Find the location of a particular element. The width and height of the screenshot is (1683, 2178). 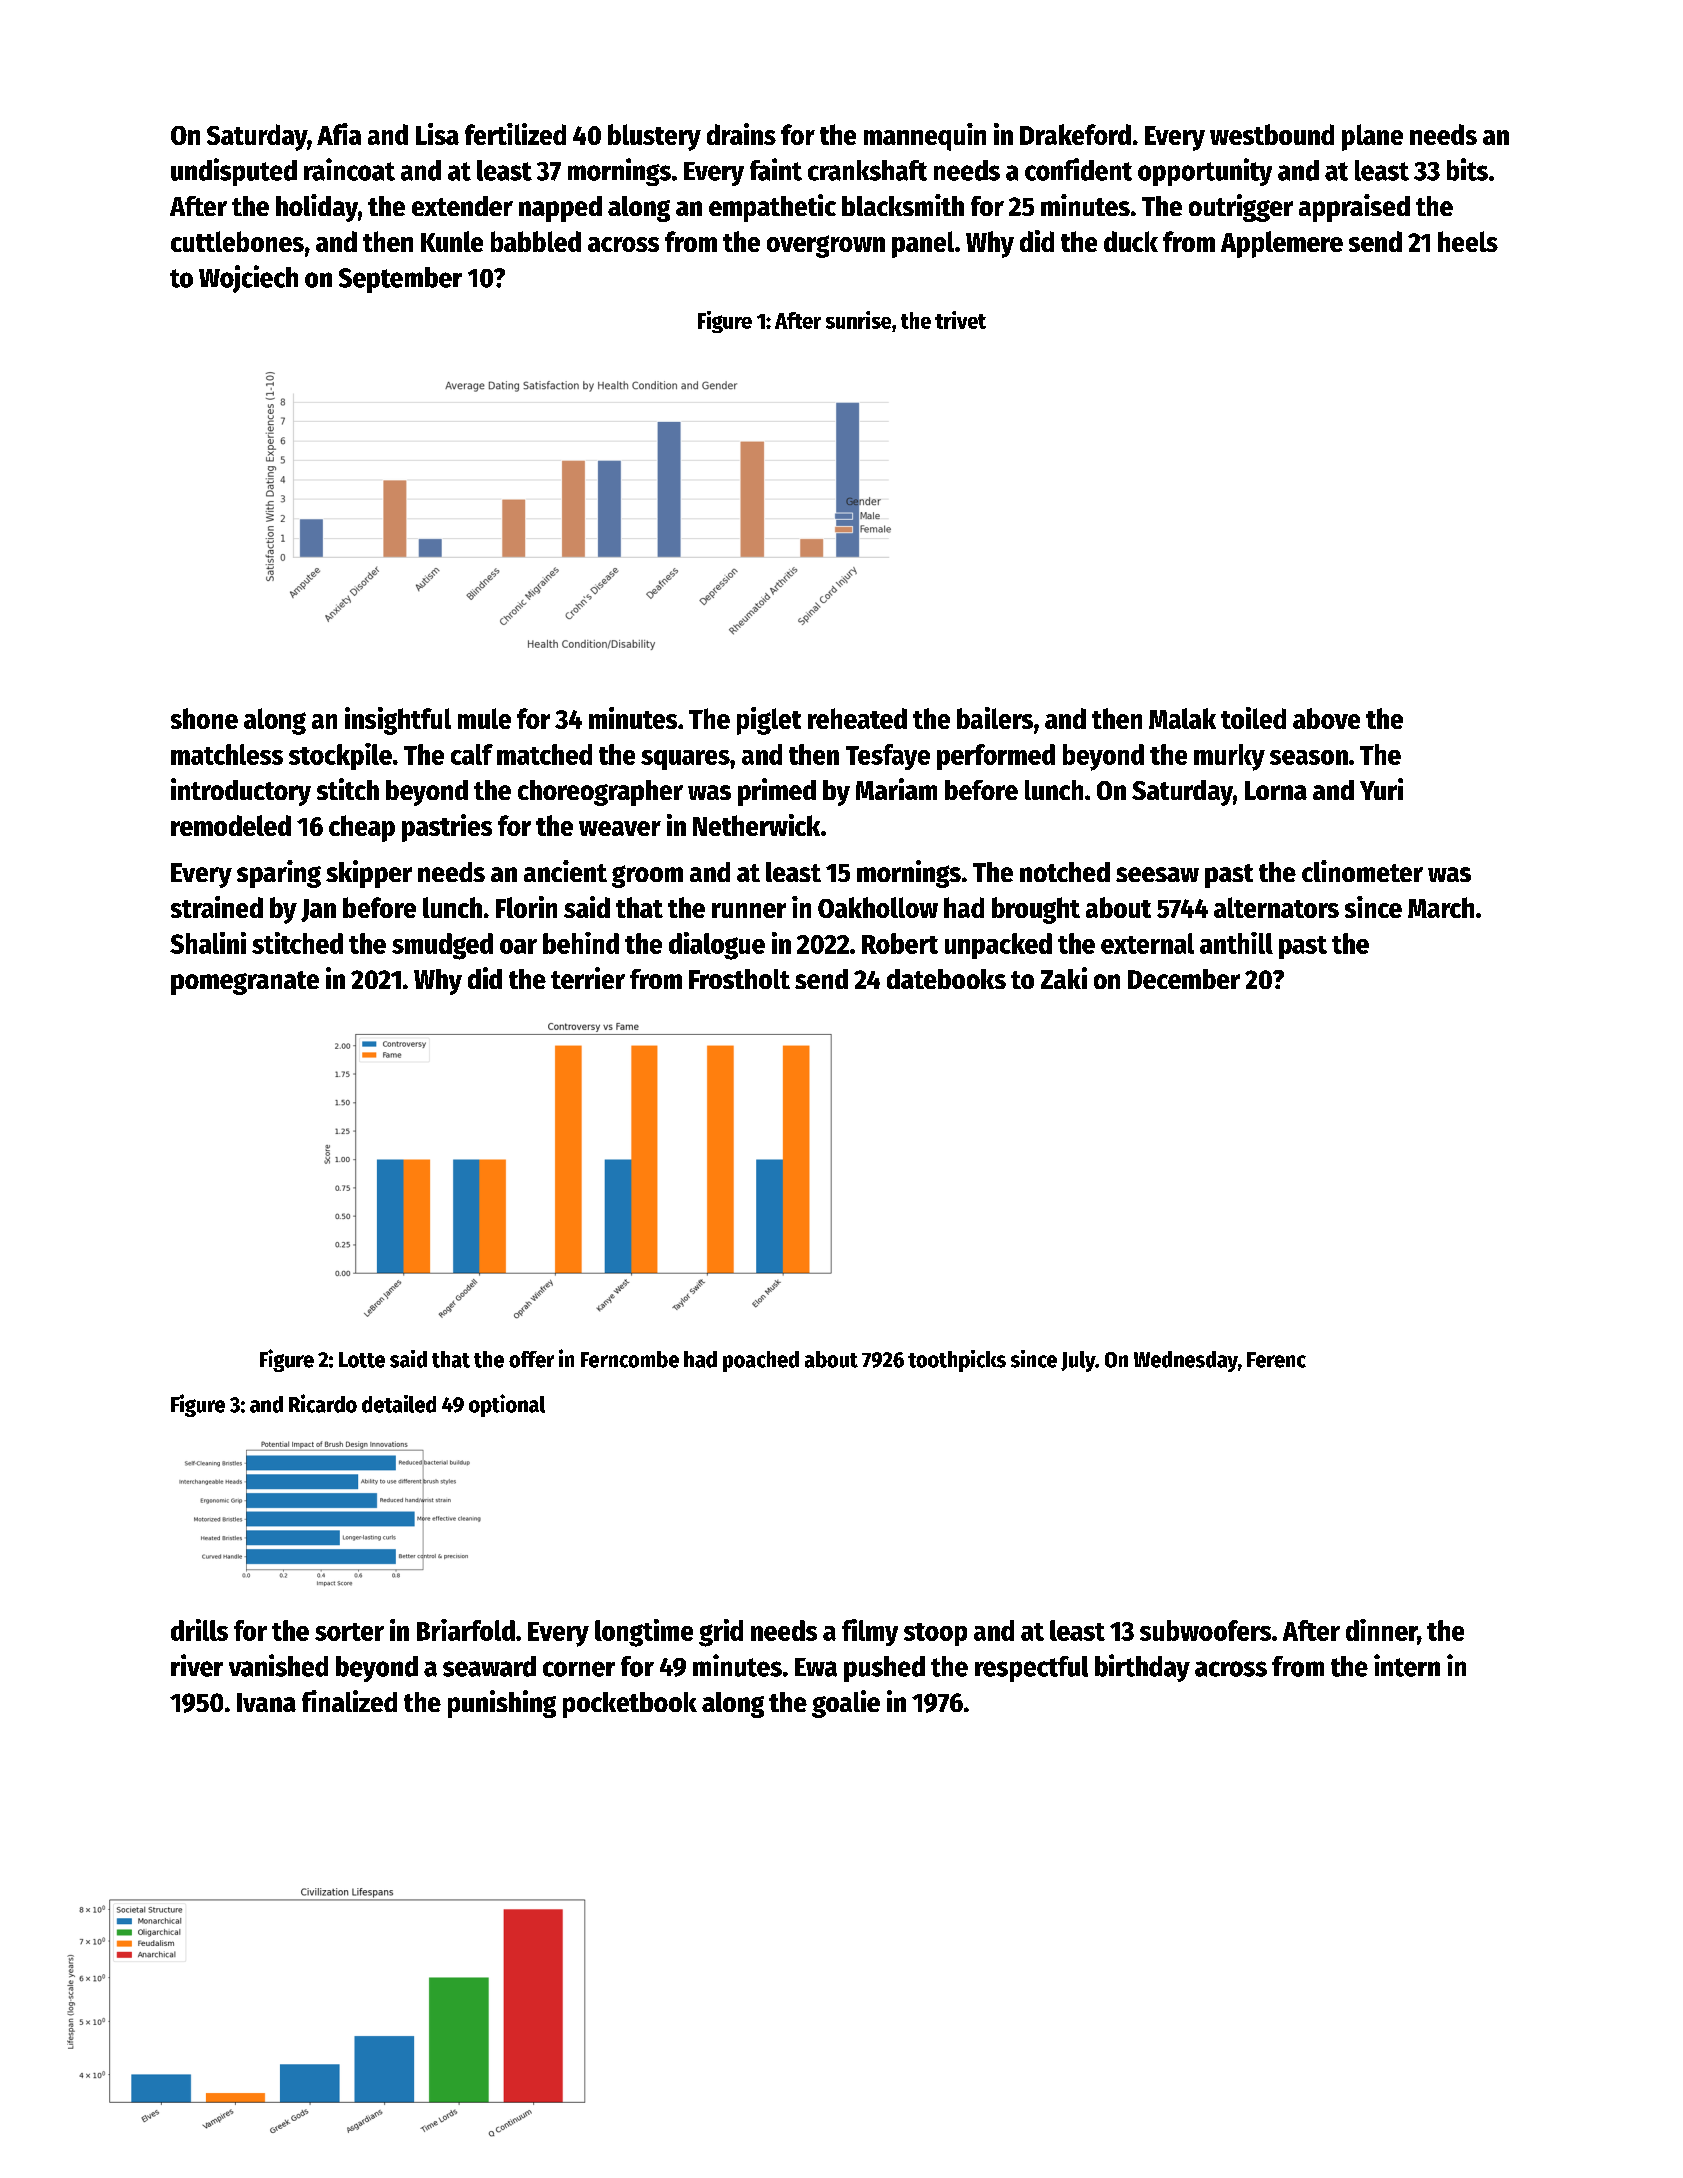

Applemere is located at coordinates (1282, 244).
